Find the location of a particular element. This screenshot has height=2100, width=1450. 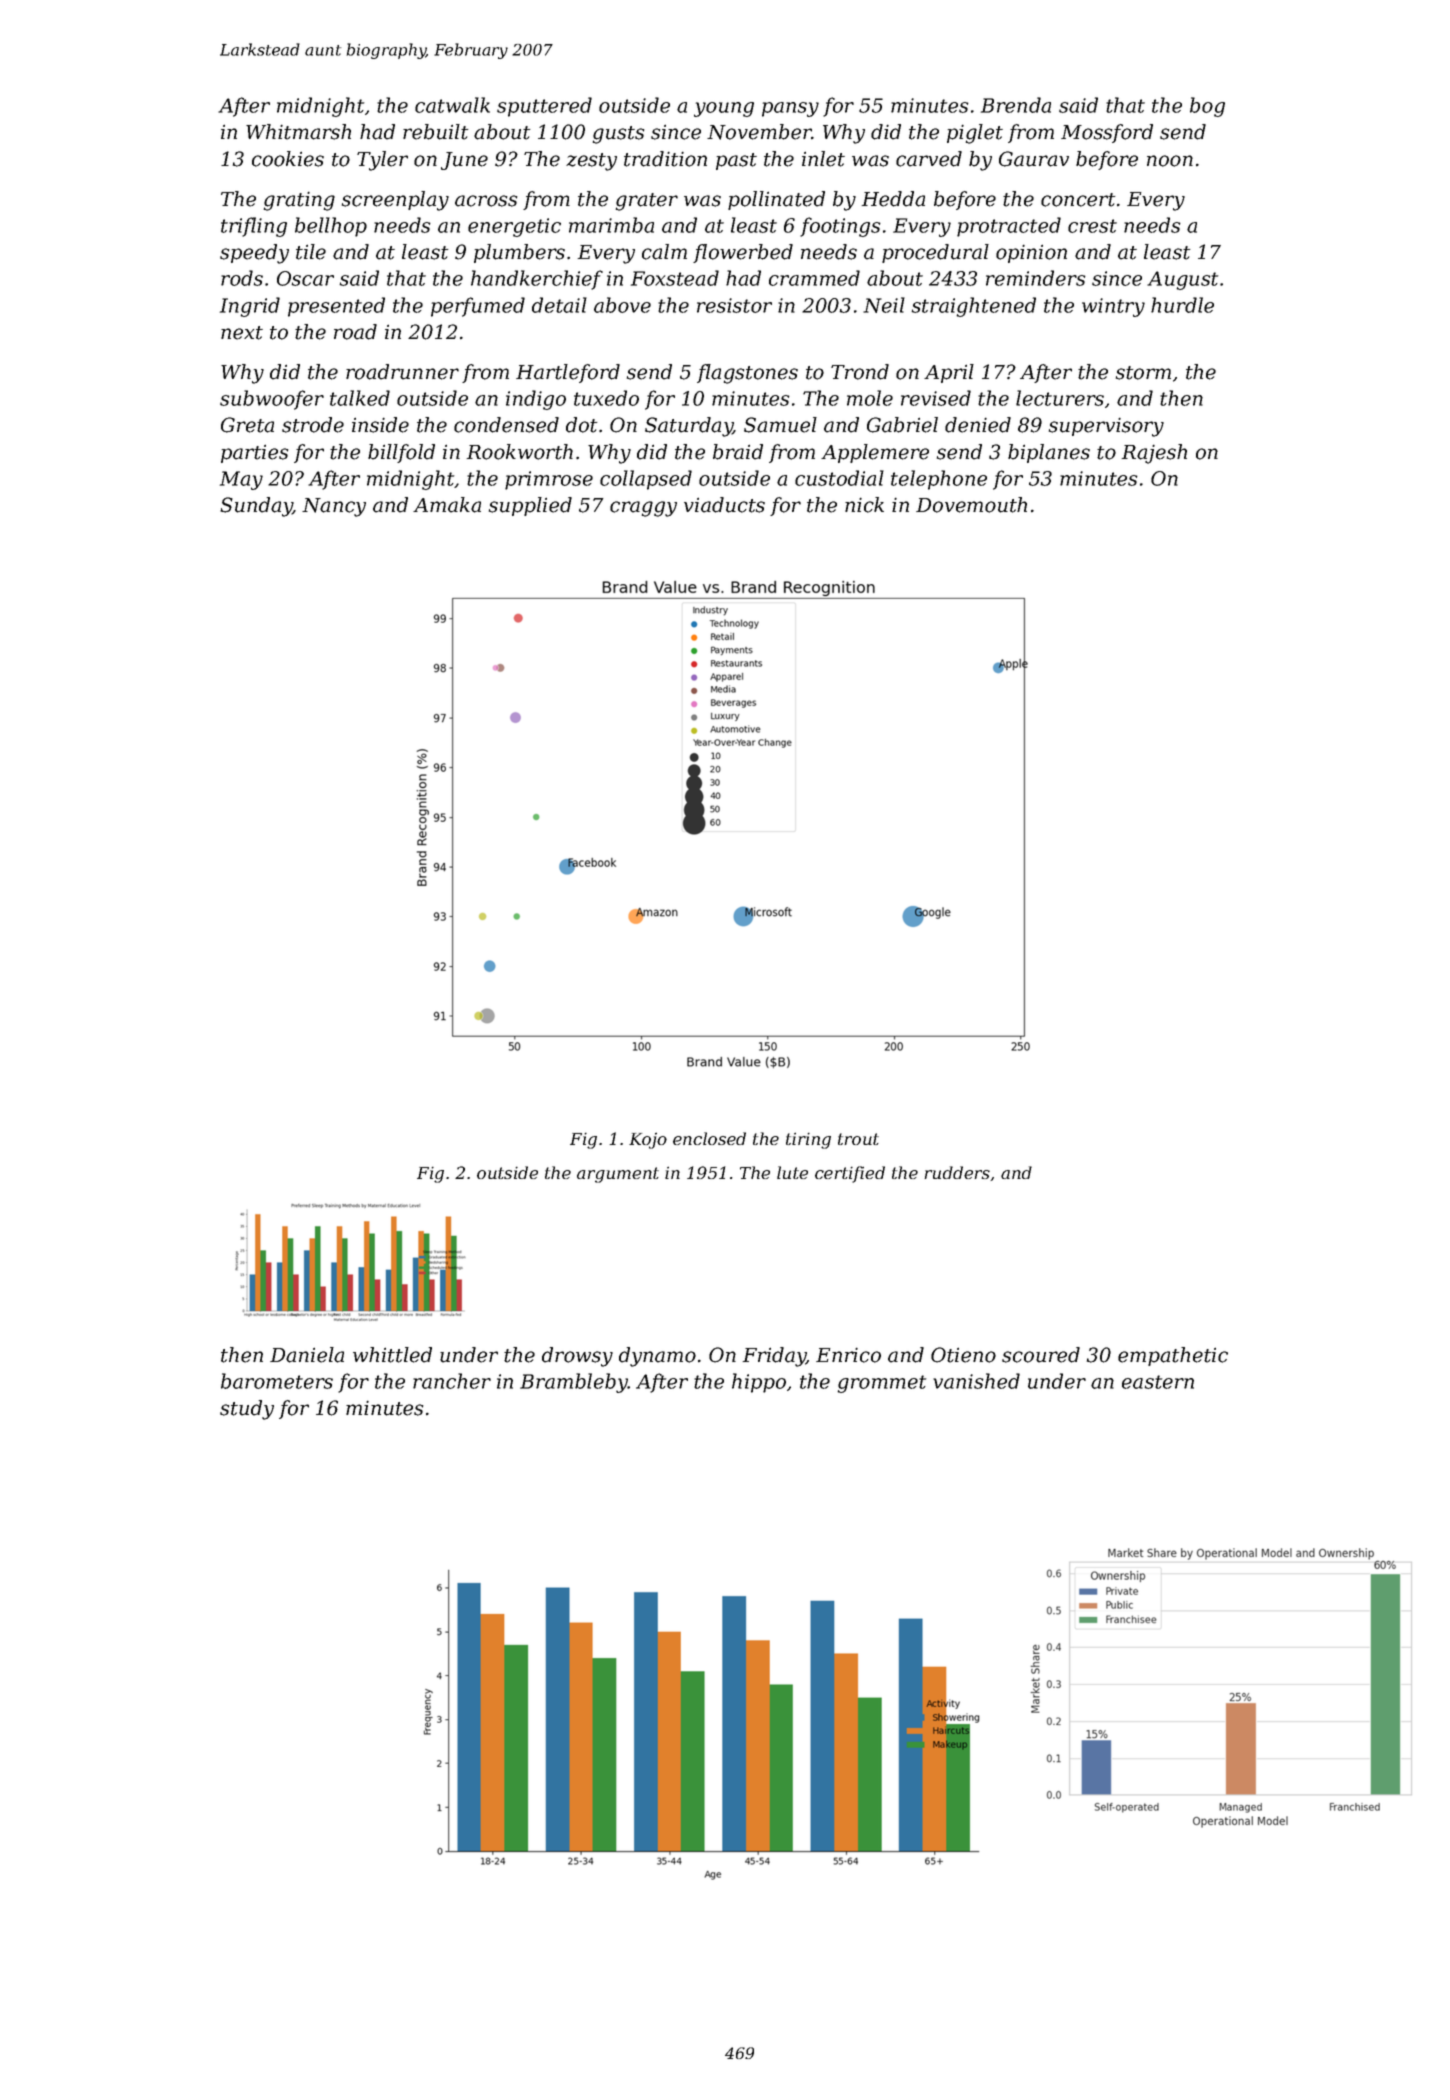

viaducts is located at coordinates (724, 505).
